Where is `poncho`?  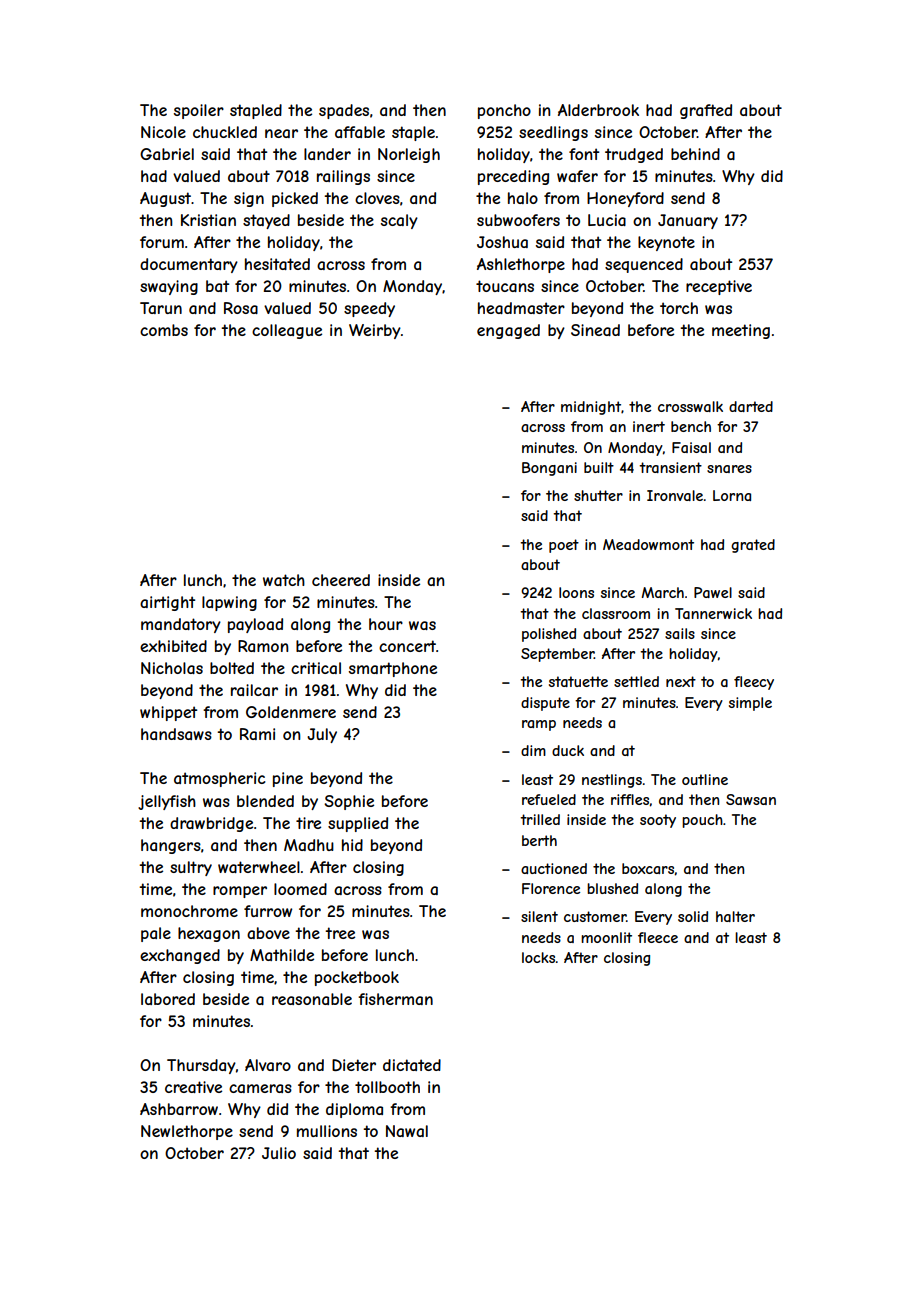
poncho is located at coordinates (504, 111).
